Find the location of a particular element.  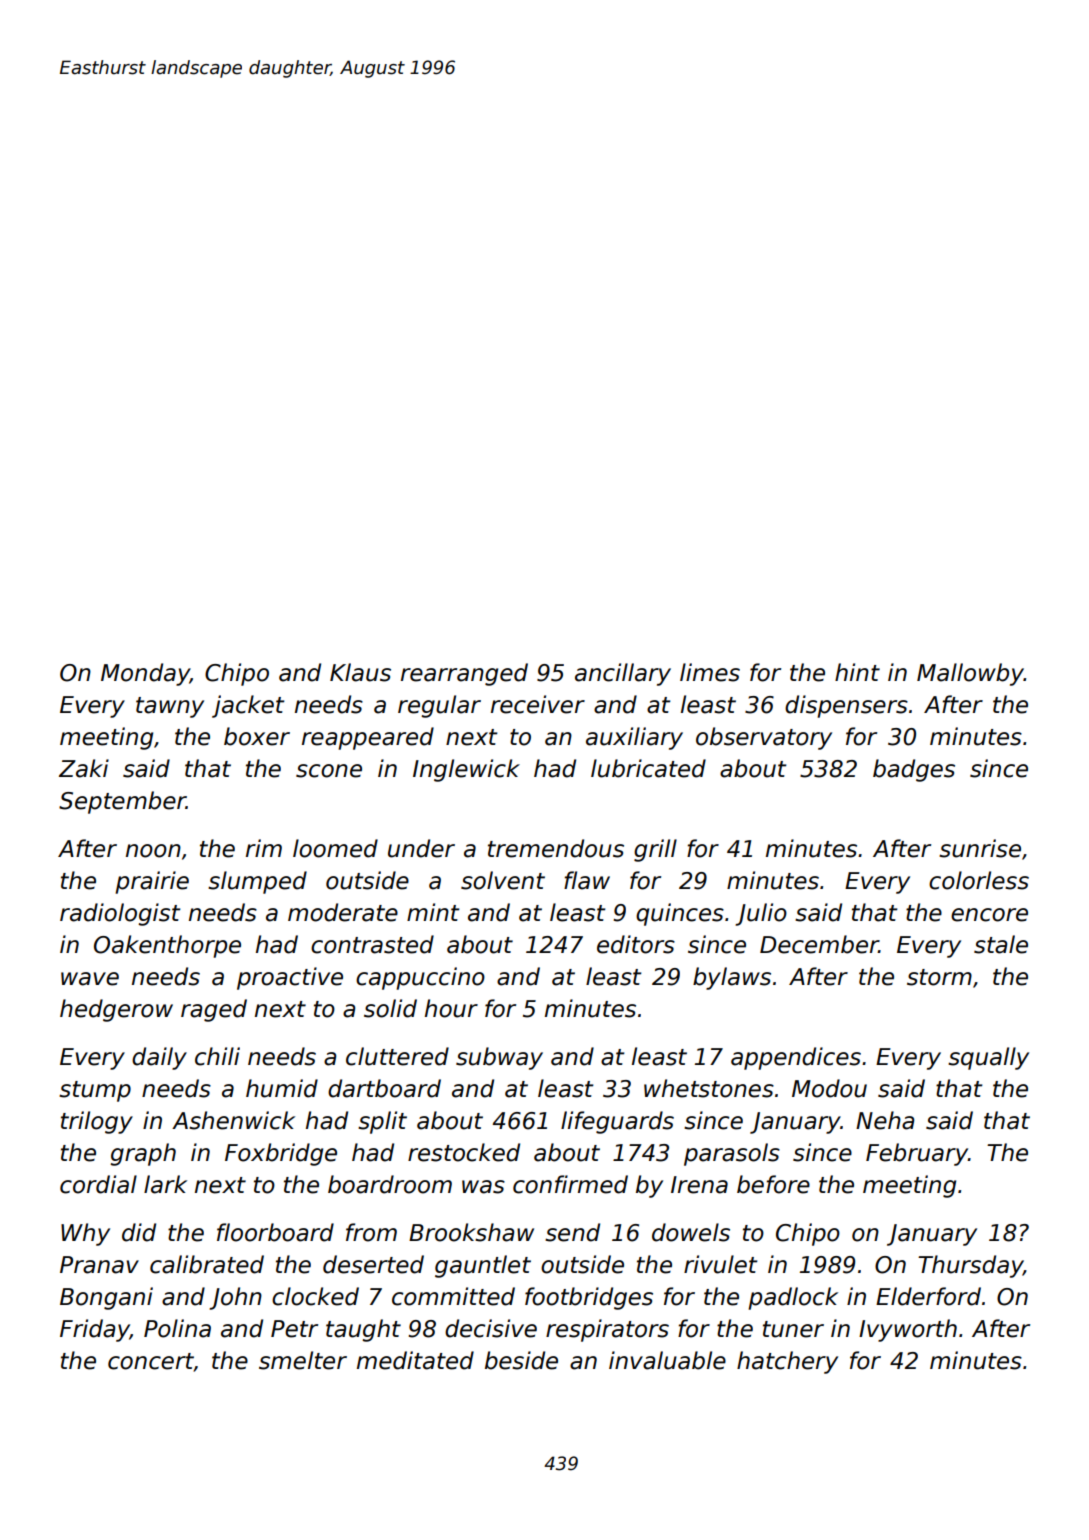

beside is located at coordinates (521, 1360).
